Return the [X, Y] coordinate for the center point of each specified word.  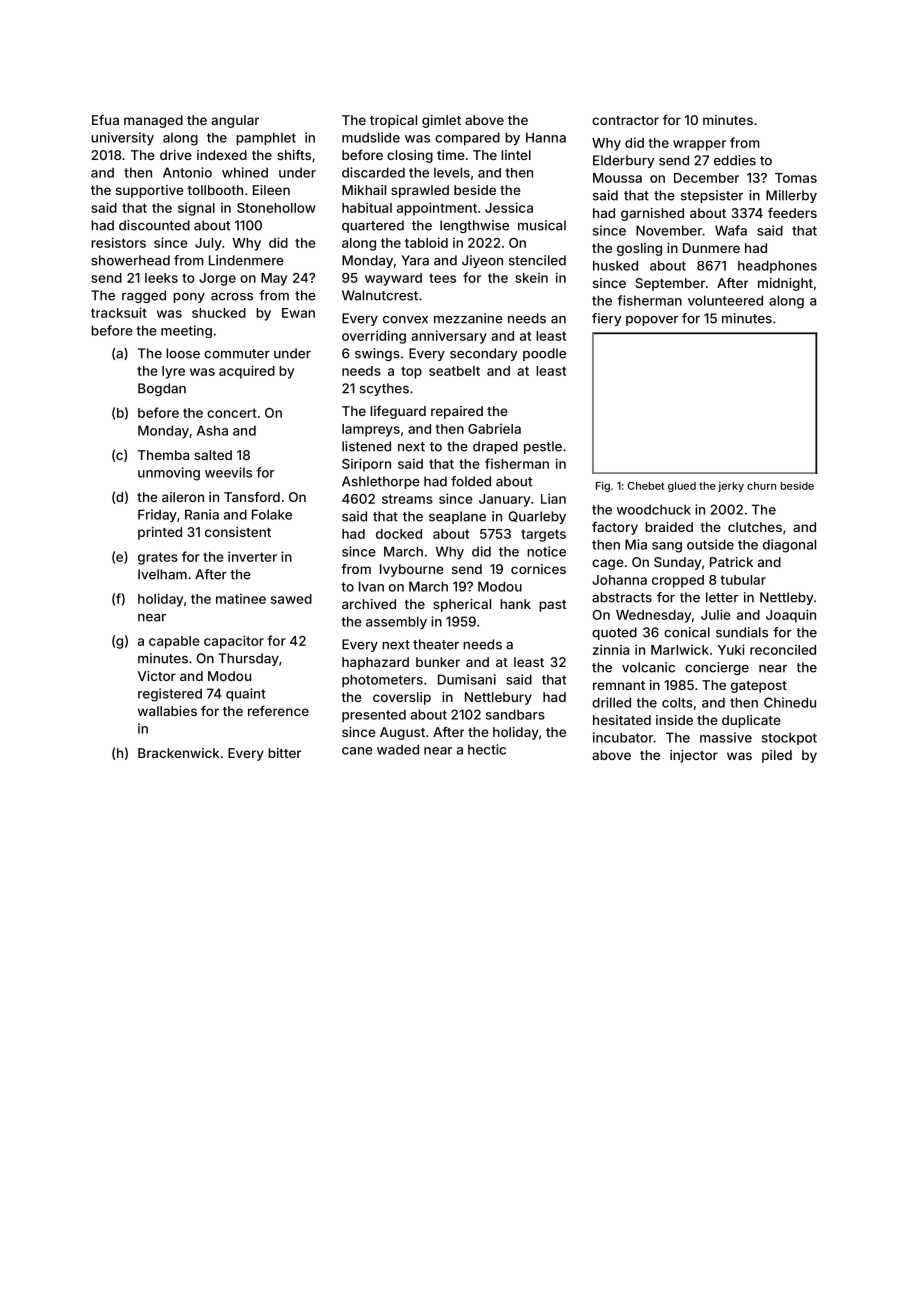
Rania [202, 514]
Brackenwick [179, 753]
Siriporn [366, 465]
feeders [792, 213]
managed [153, 121]
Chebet [646, 486]
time [451, 155]
